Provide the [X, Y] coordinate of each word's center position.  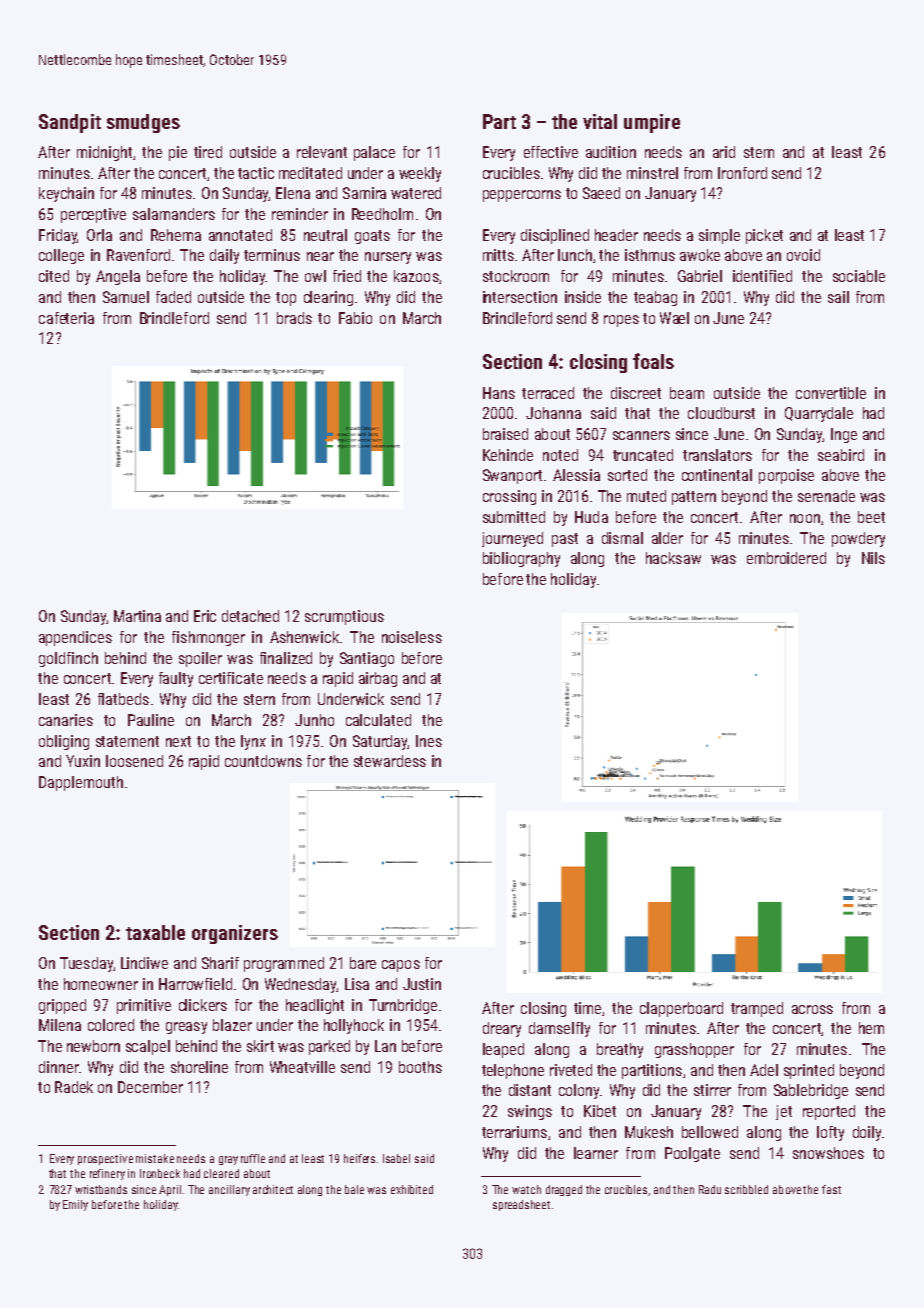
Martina [137, 616]
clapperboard [681, 1009]
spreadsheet [521, 1205]
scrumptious [344, 617]
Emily [75, 1205]
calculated [378, 720]
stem [759, 152]
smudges [143, 123]
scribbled [746, 1189]
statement [127, 741]
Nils [873, 558]
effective [551, 152]
